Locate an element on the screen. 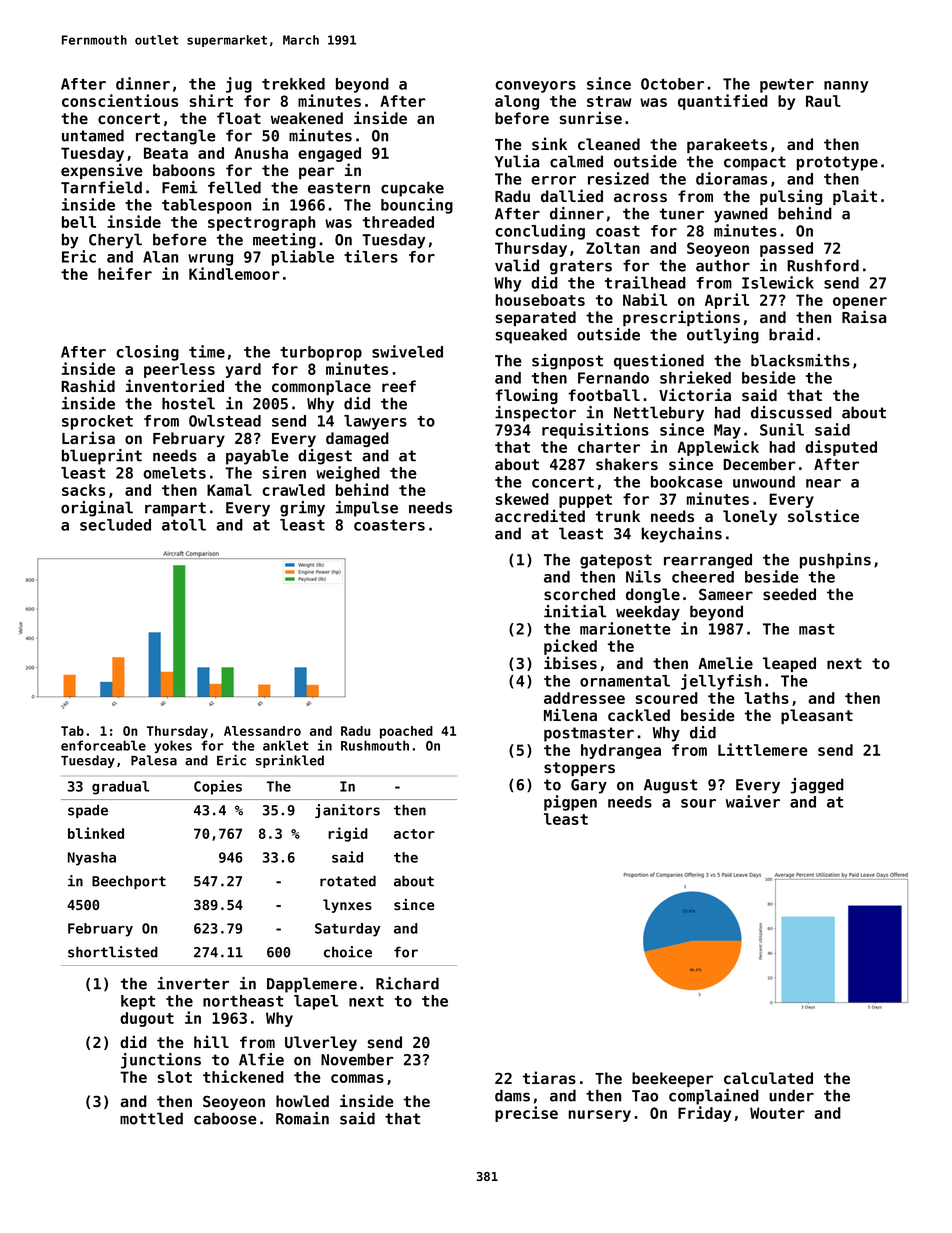  Rushford is located at coordinates (823, 265).
